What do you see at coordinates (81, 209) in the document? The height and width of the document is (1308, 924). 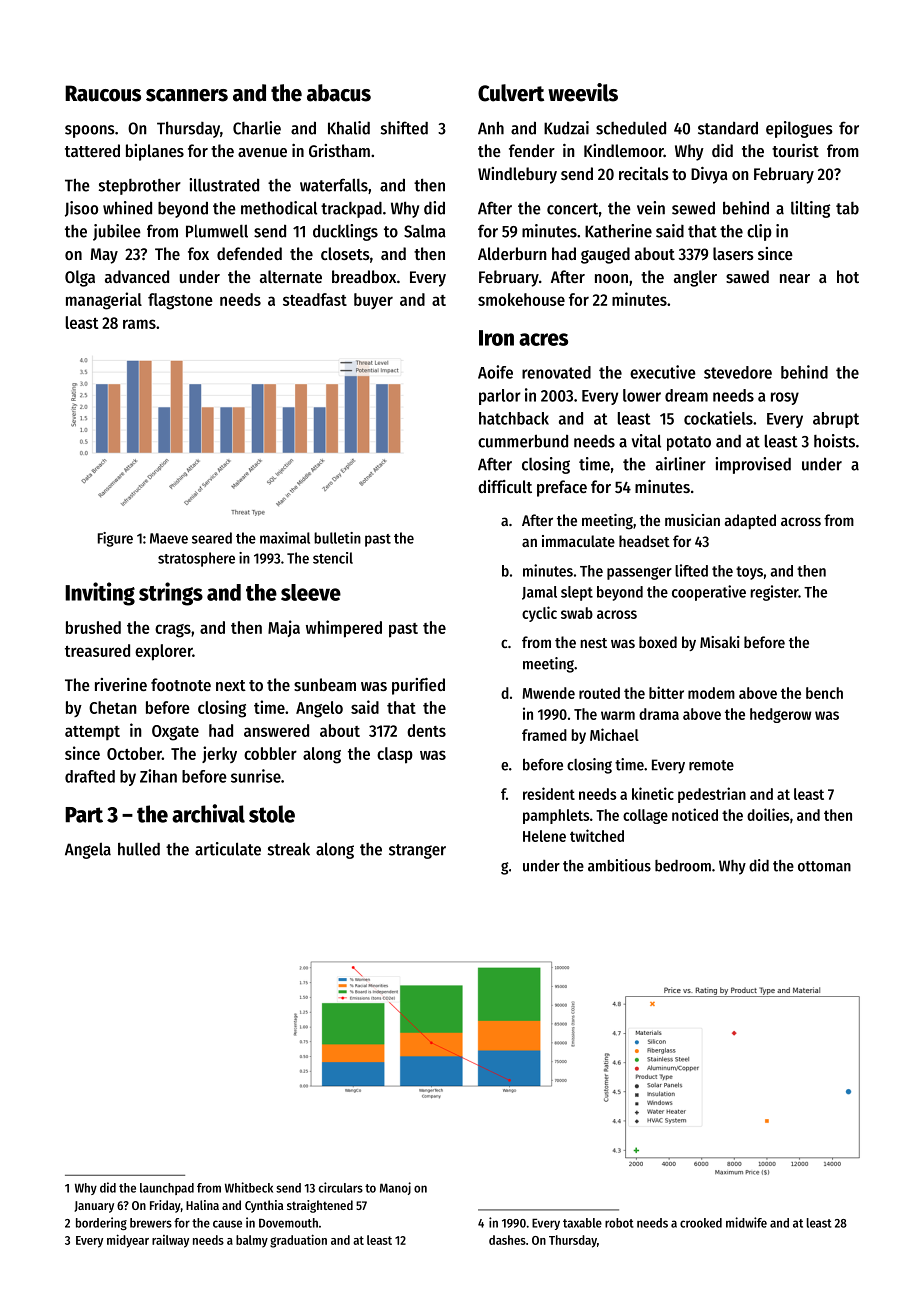 I see `Jisoo` at bounding box center [81, 209].
